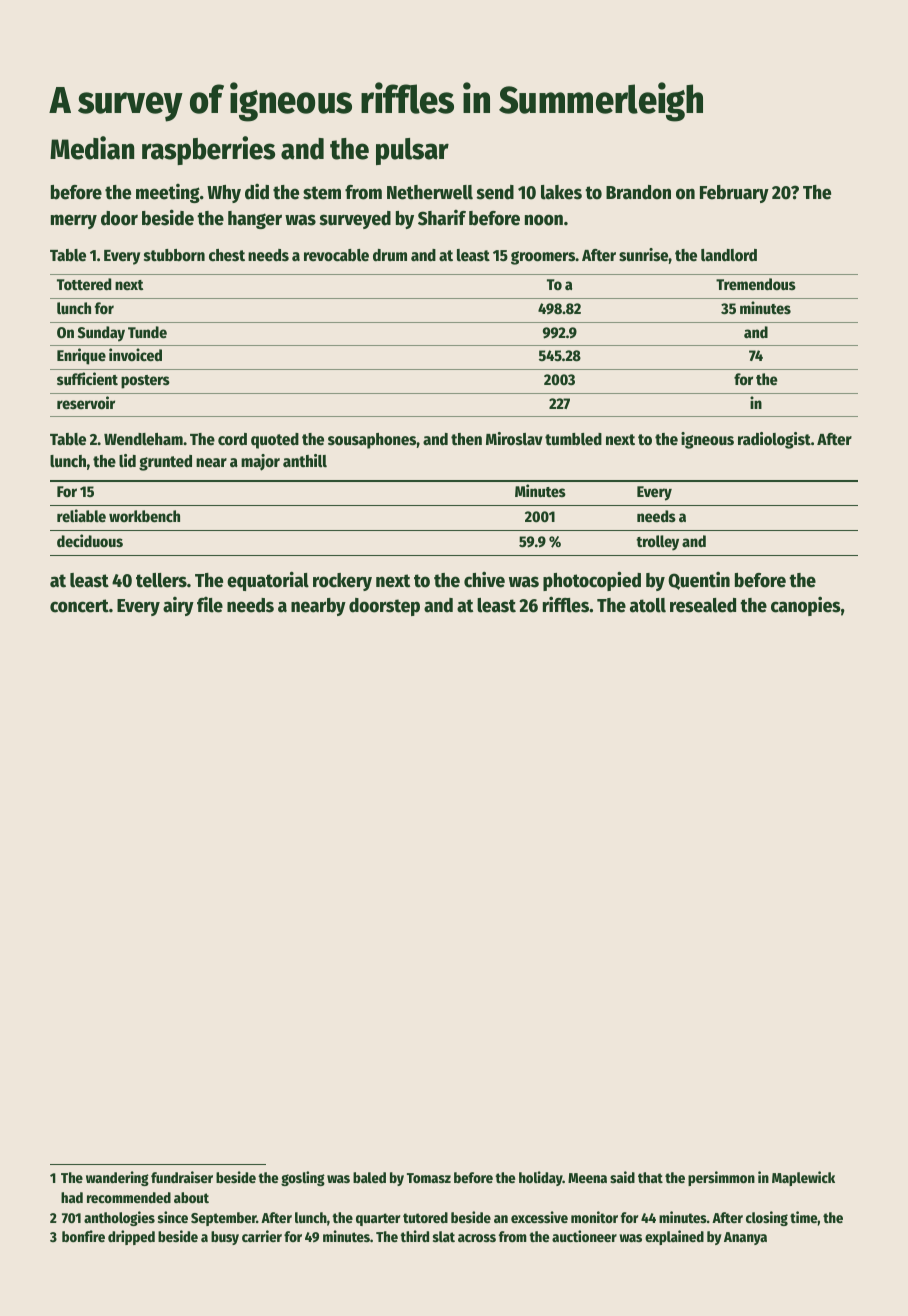 This screenshot has height=1316, width=908. I want to click on pulsar, so click(412, 151).
